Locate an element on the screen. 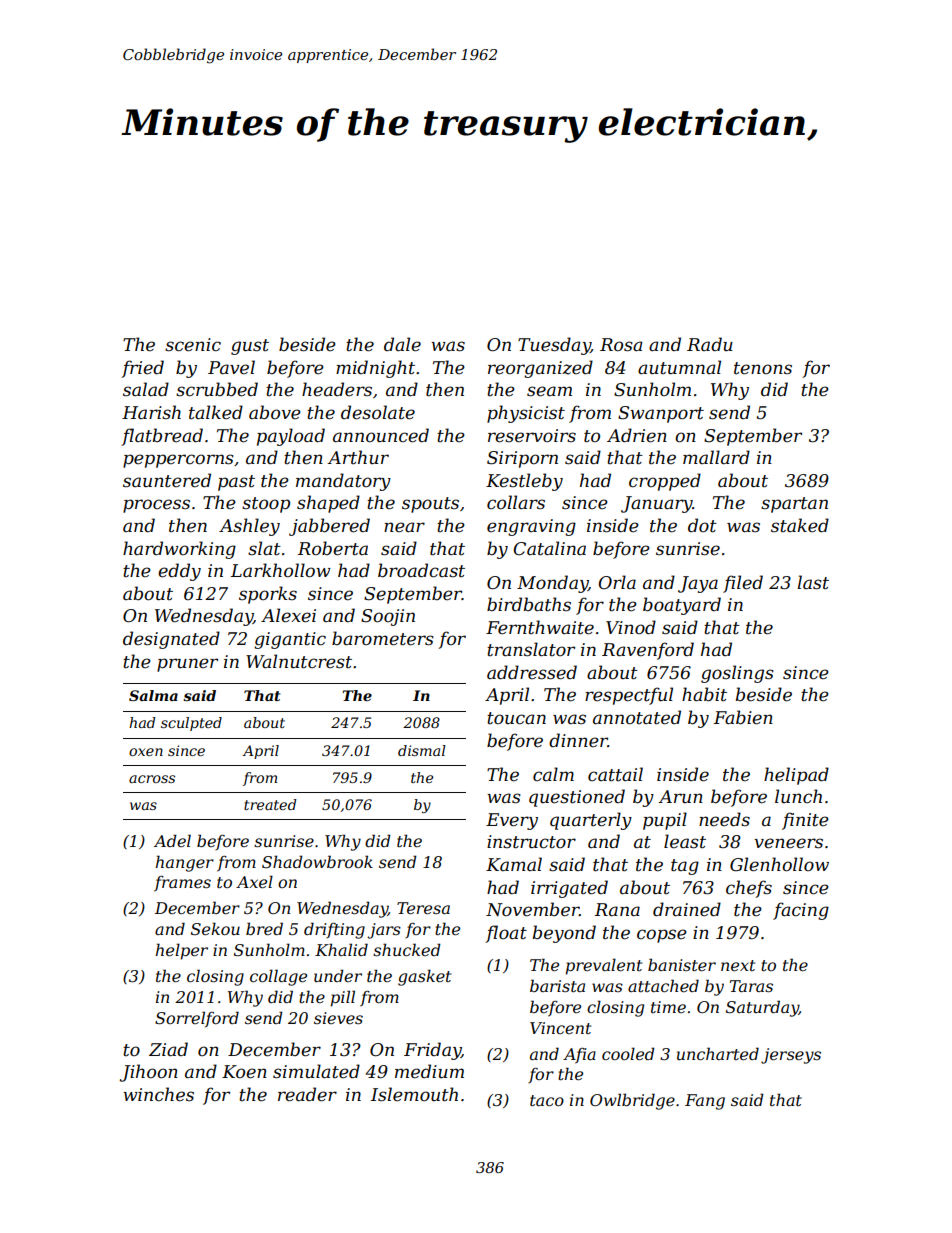 Image resolution: width=952 pixels, height=1233 pixels. Ziad is located at coordinates (168, 1049).
